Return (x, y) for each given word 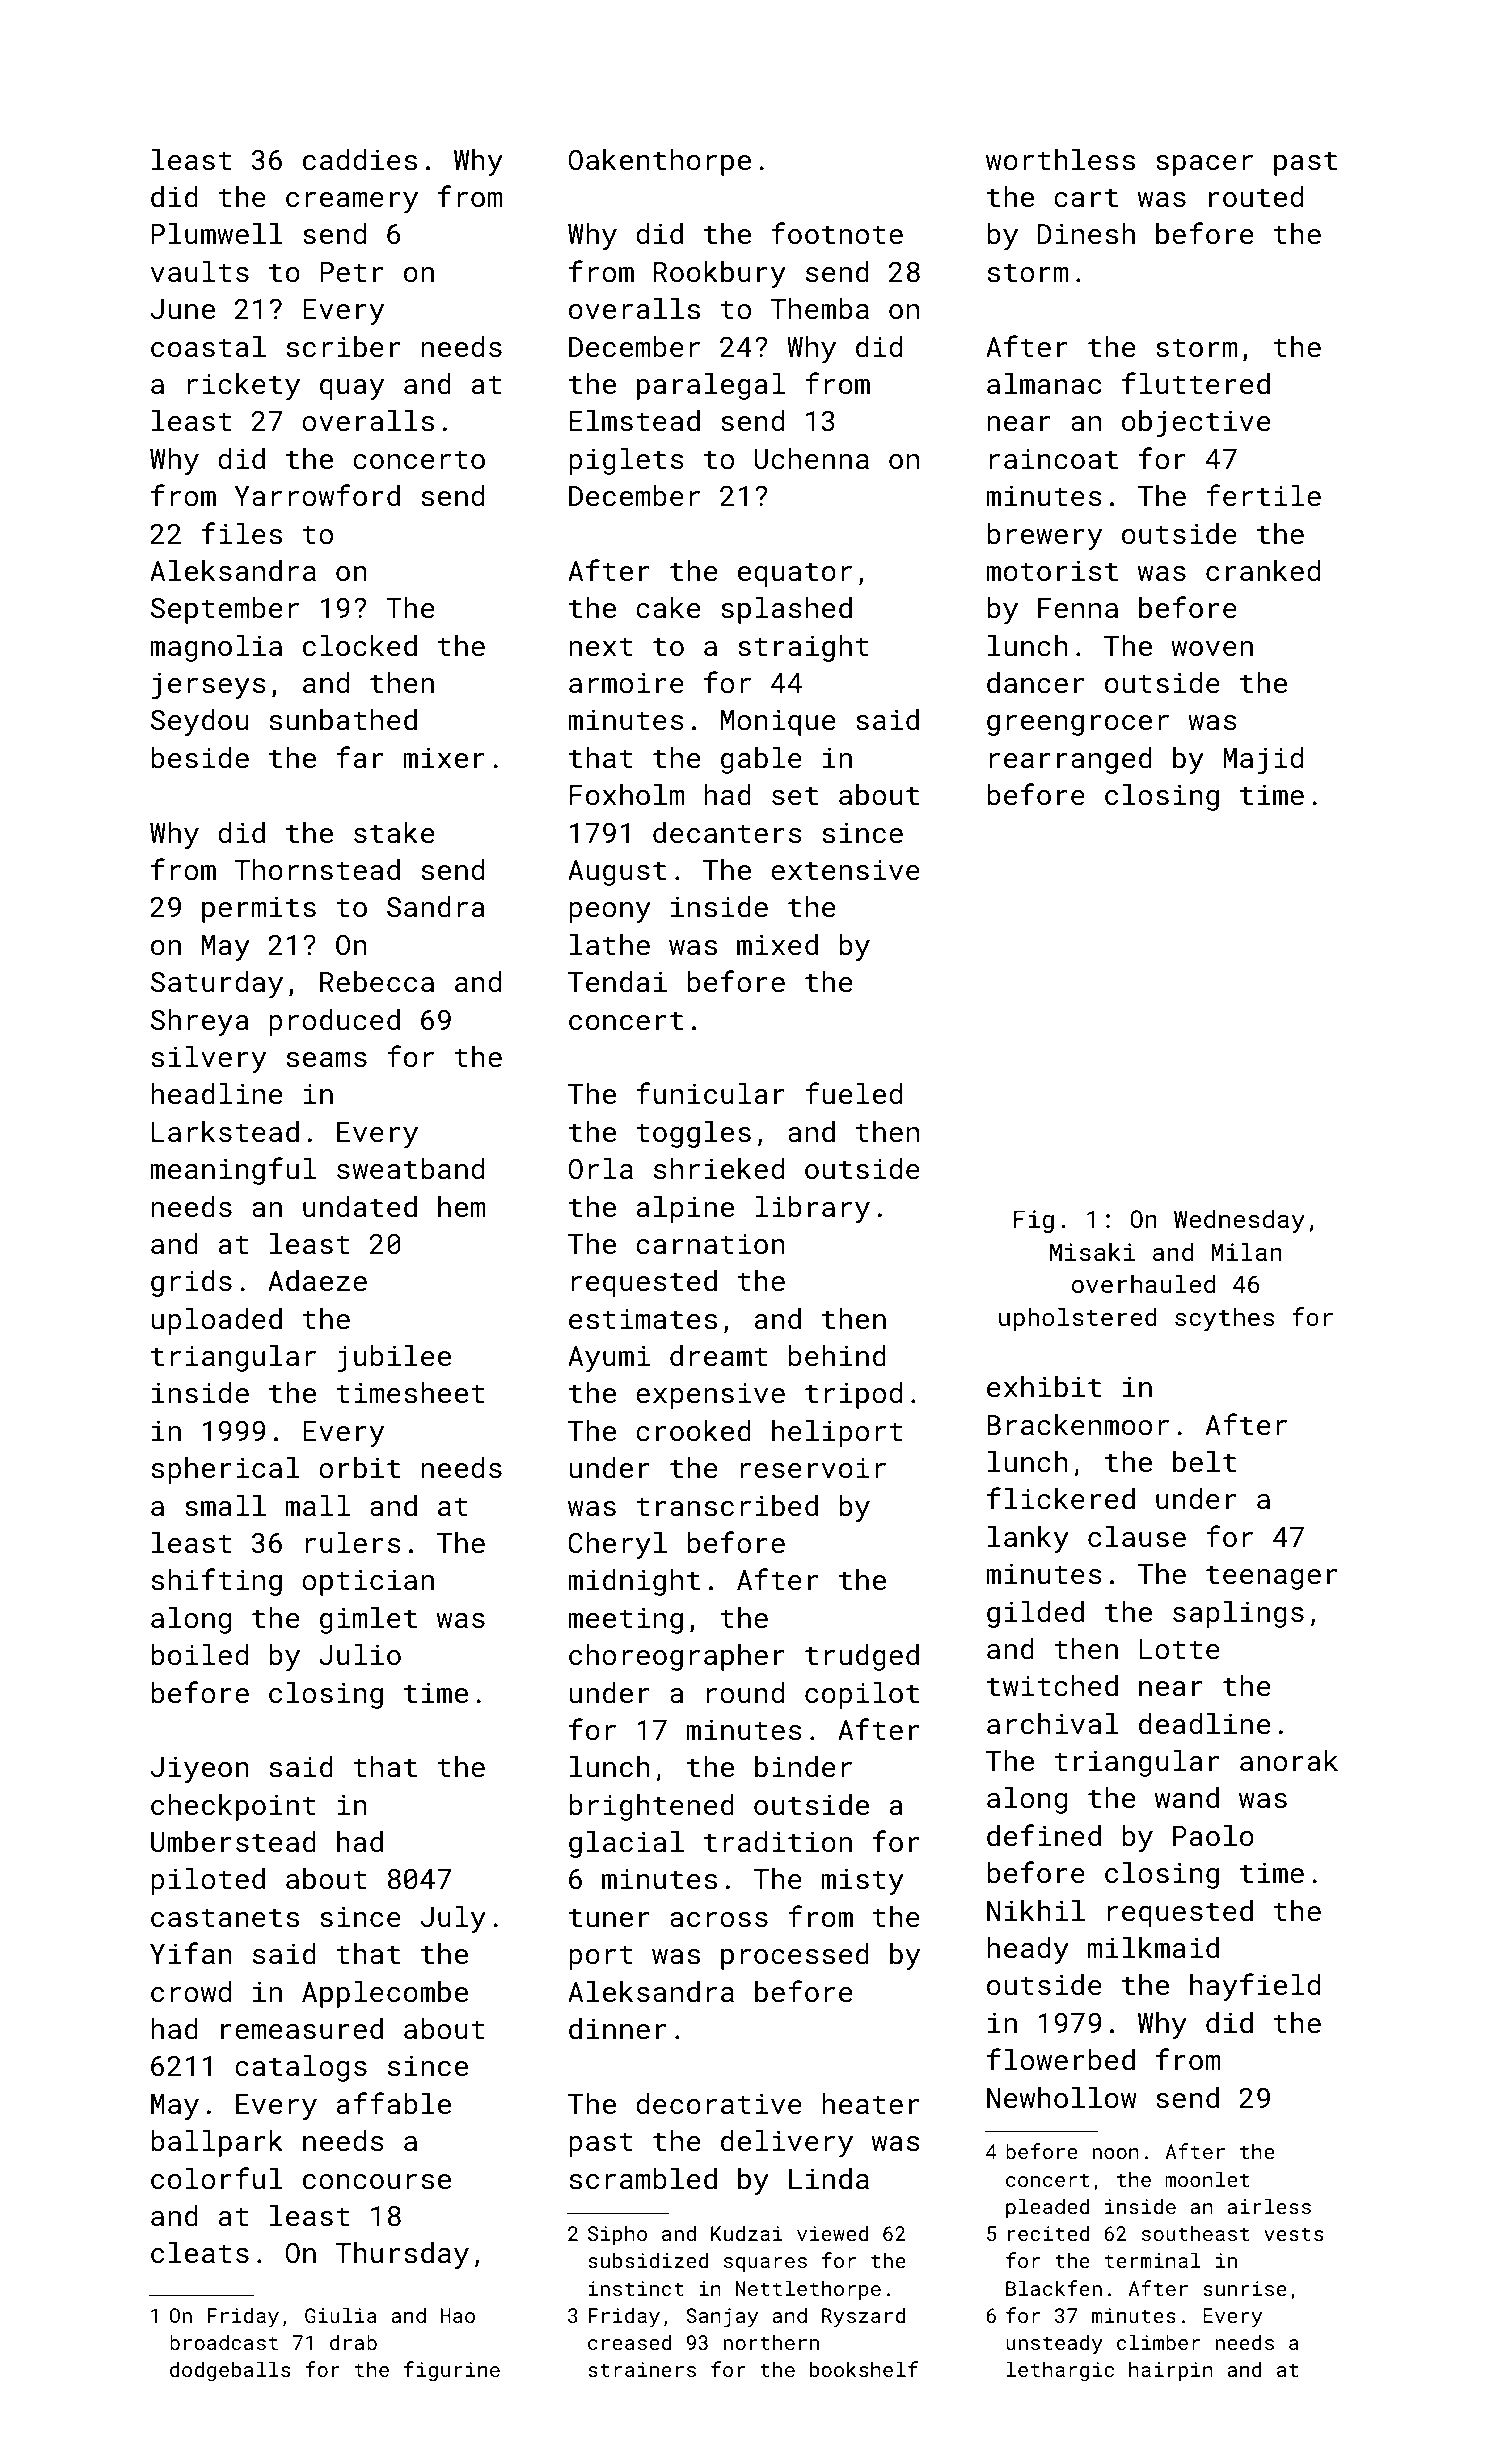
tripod (853, 1395)
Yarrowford (317, 495)
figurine (452, 2371)
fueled (853, 1093)
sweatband (410, 1169)
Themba (820, 309)
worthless (1060, 160)
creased (629, 2342)
